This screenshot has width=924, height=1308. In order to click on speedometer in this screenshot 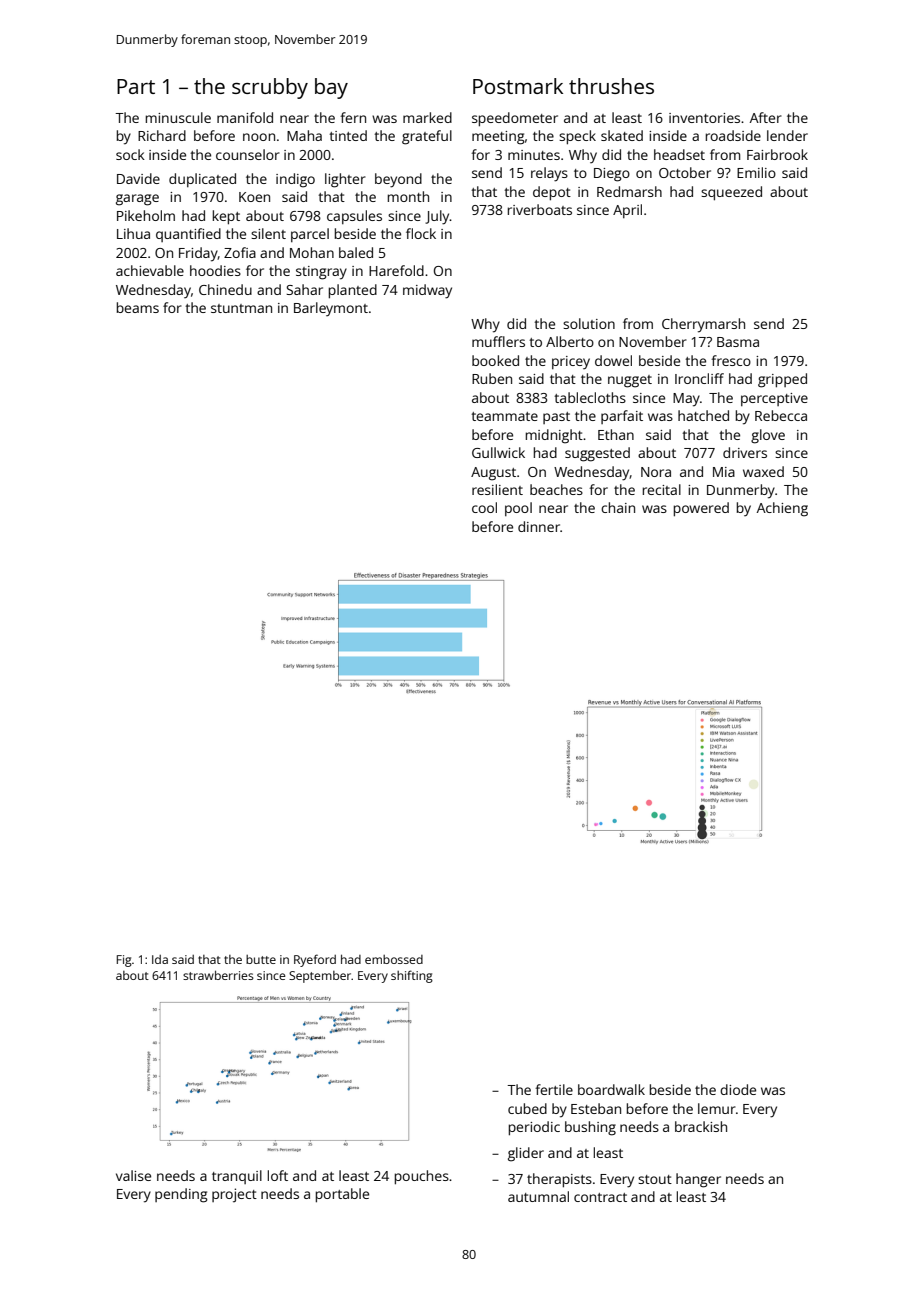, I will do `click(515, 119)`.
